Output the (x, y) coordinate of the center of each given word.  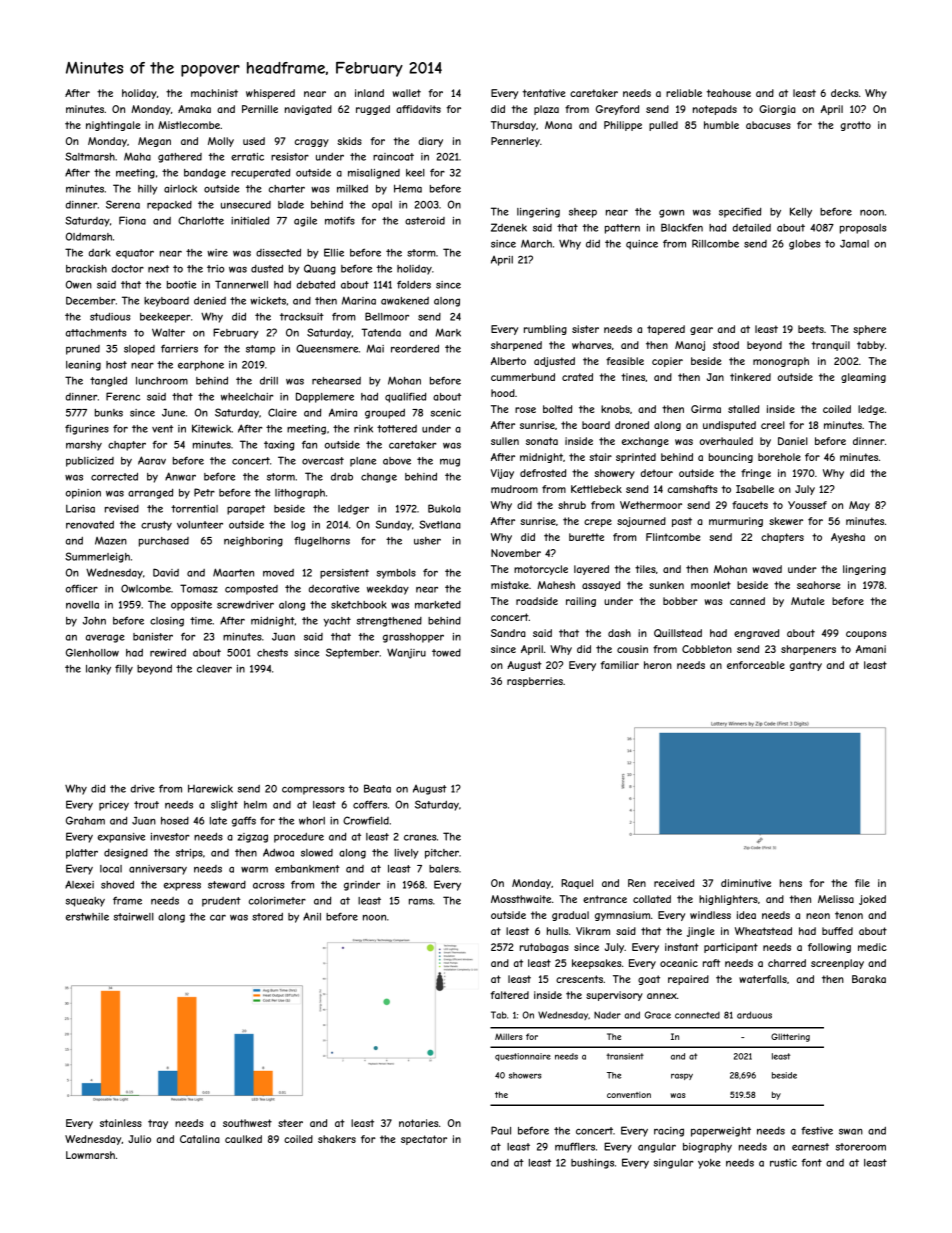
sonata (542, 441)
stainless (121, 1123)
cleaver (214, 669)
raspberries (535, 682)
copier (667, 362)
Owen (79, 284)
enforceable (756, 665)
